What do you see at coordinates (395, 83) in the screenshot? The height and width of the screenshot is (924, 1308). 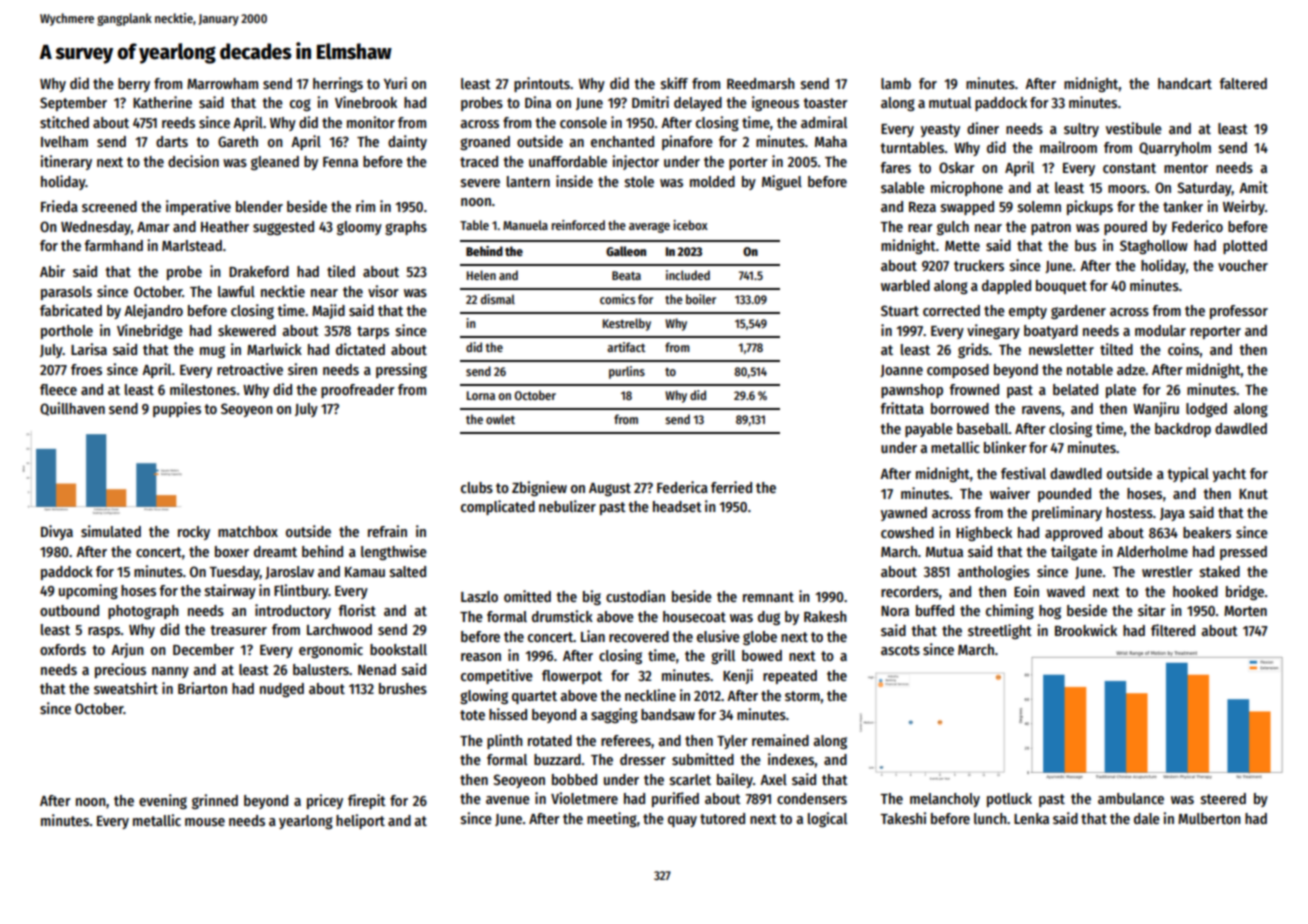 I see `Yuri` at bounding box center [395, 83].
